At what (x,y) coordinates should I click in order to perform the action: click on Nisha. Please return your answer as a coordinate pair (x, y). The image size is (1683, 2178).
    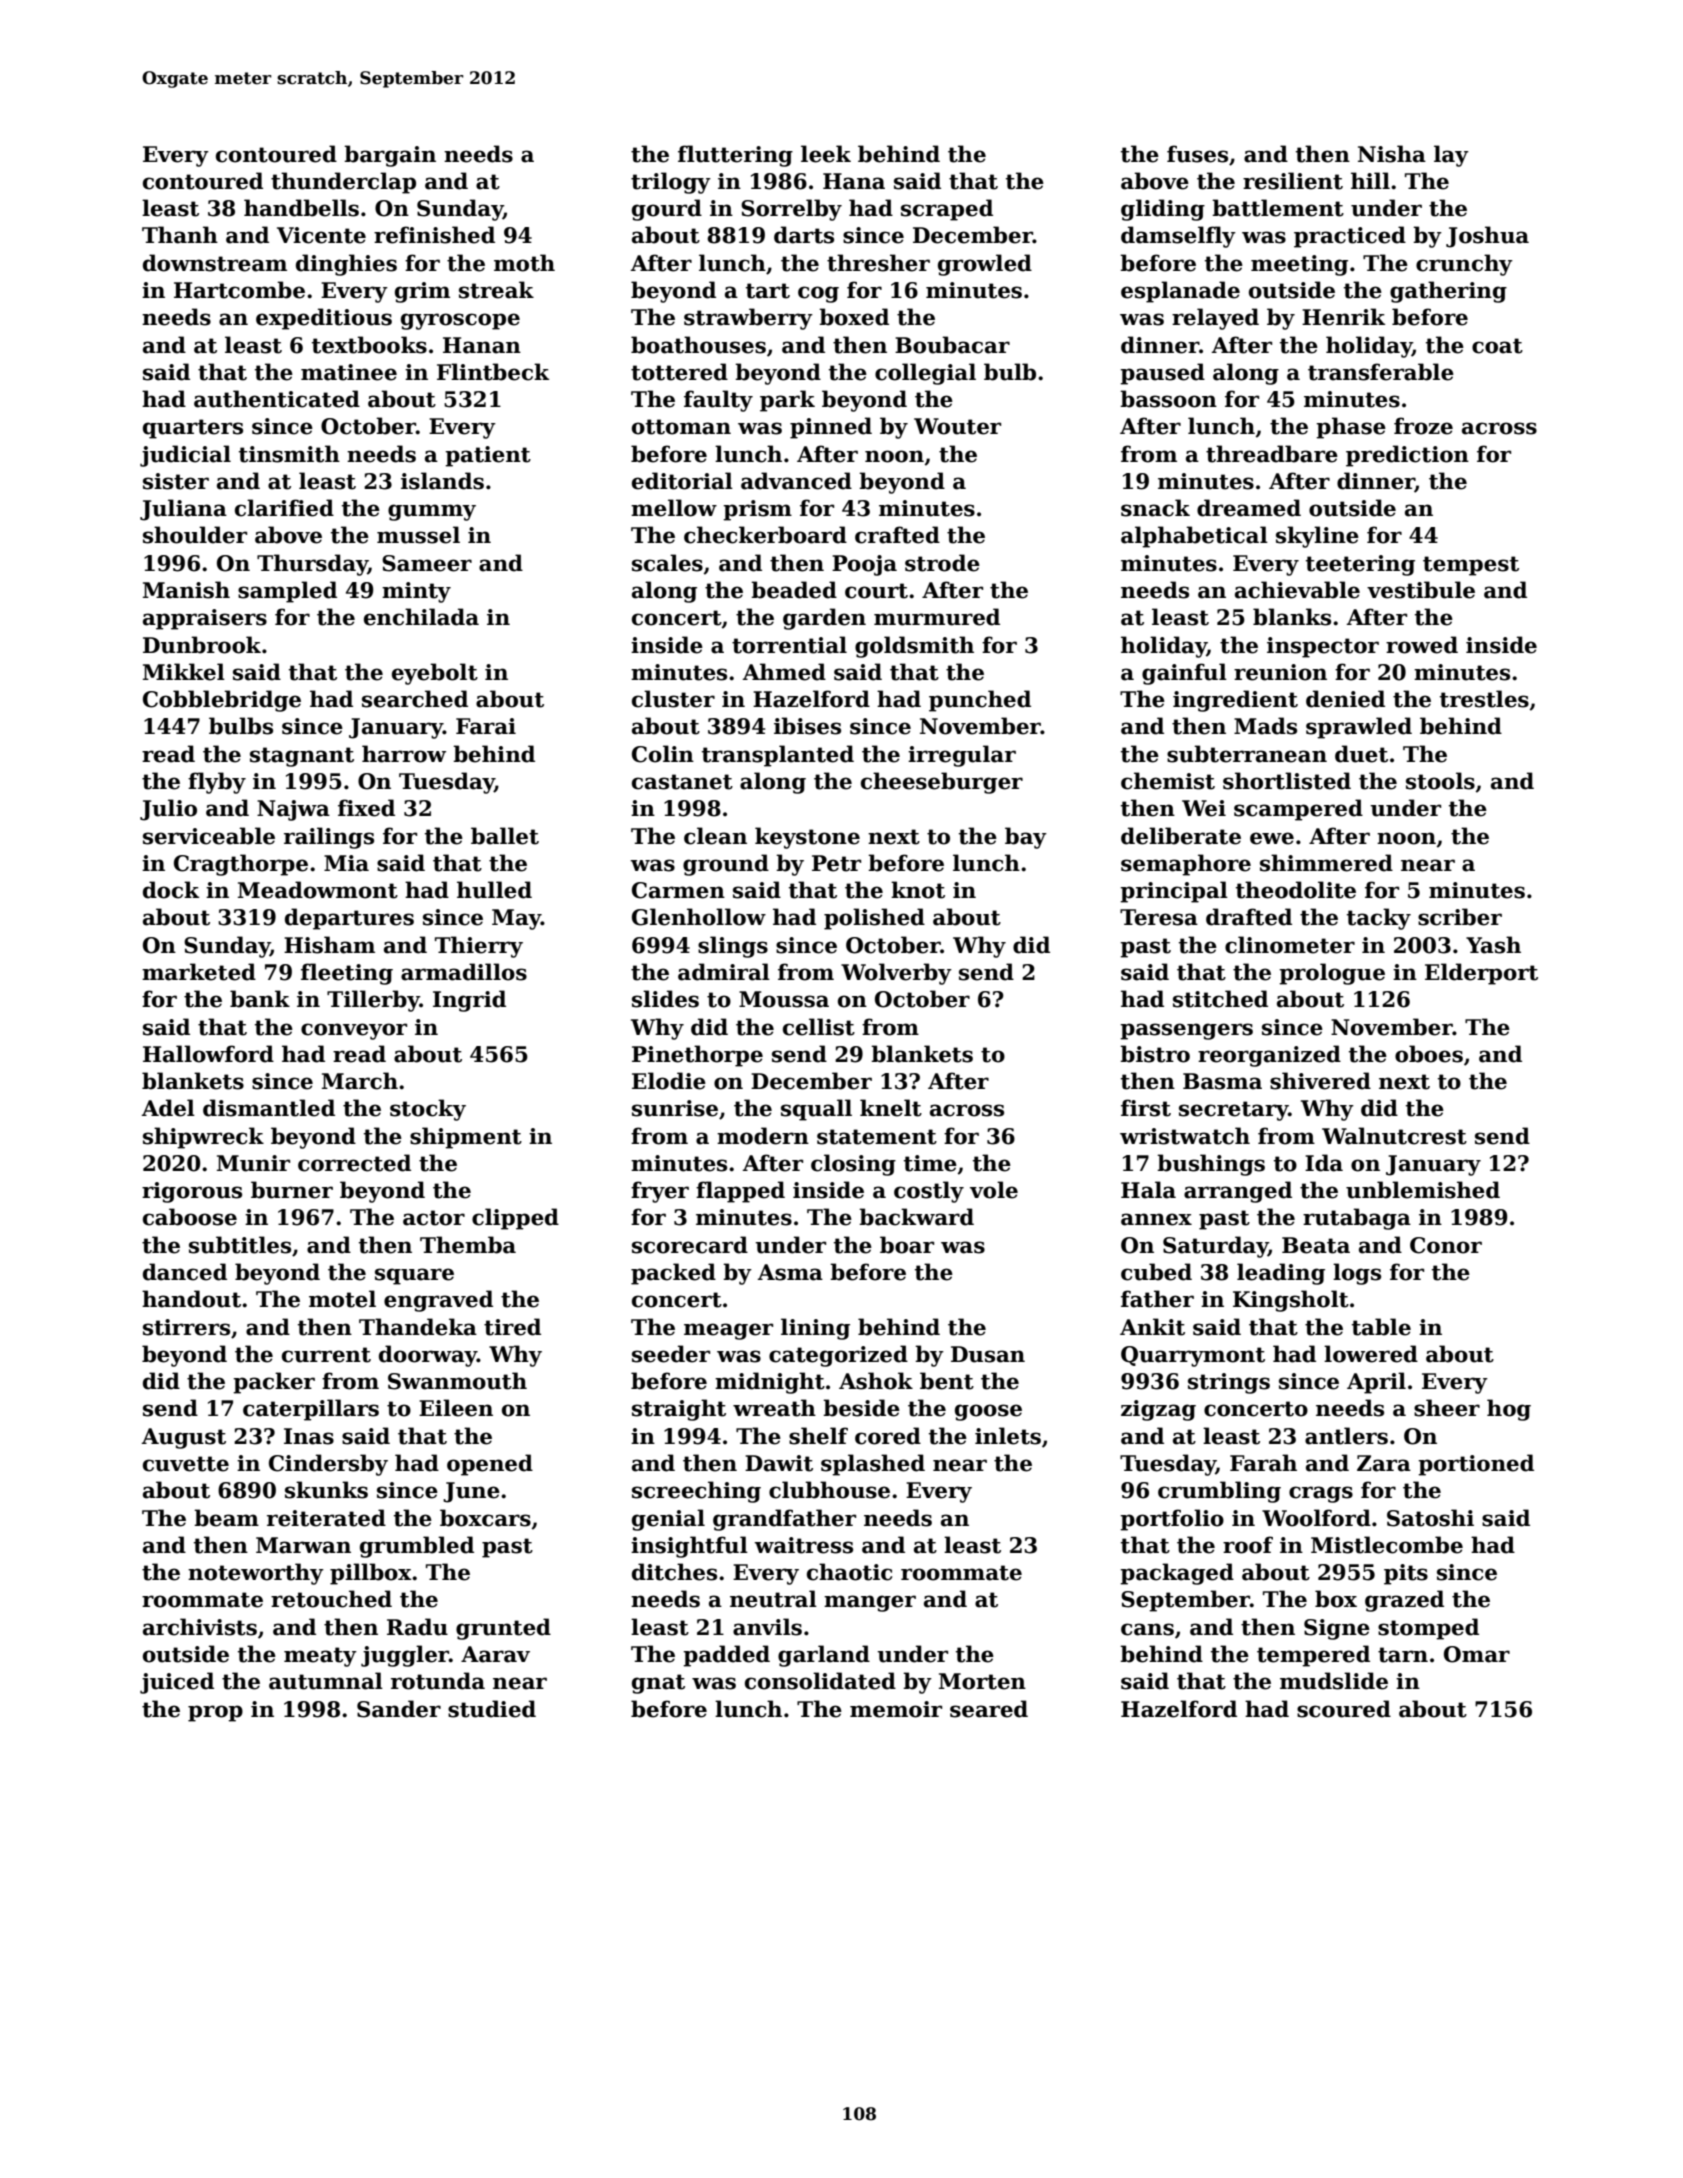
    Looking at the image, I should click on (1392, 154).
